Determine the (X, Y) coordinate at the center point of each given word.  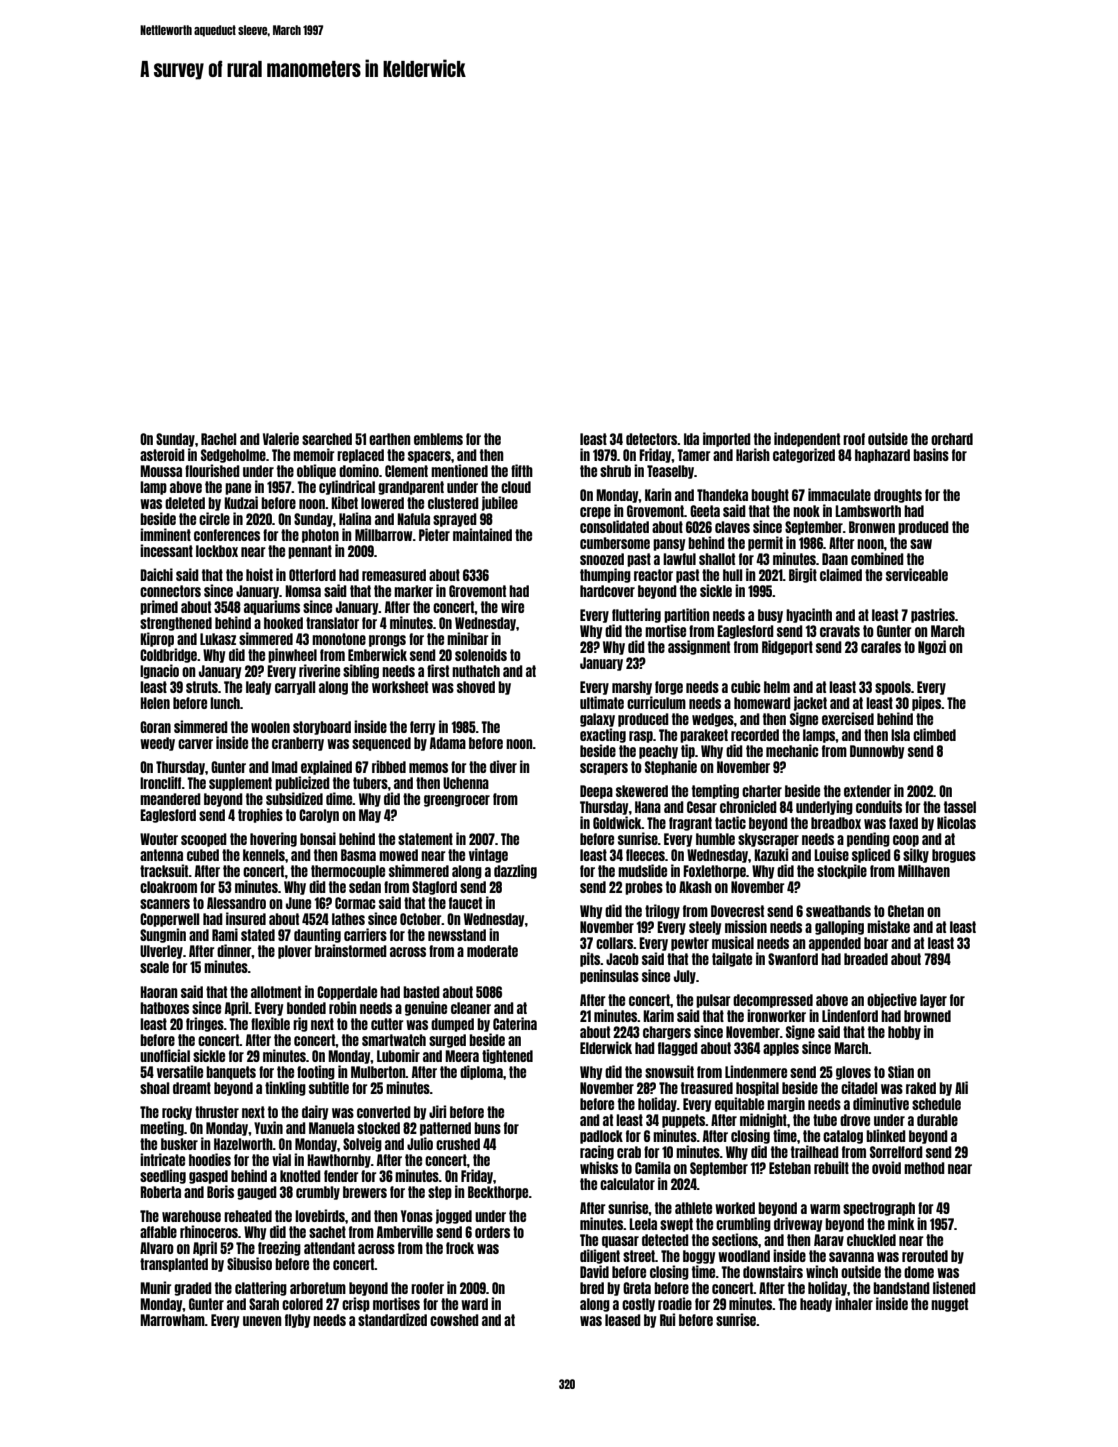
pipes (926, 703)
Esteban (790, 1168)
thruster (217, 1112)
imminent (165, 534)
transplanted (174, 1265)
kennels (264, 855)
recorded (755, 735)
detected (665, 1240)
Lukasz (218, 639)
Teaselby (670, 472)
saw (921, 544)
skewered (642, 791)
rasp (641, 737)
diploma (481, 1072)
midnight (763, 1120)
